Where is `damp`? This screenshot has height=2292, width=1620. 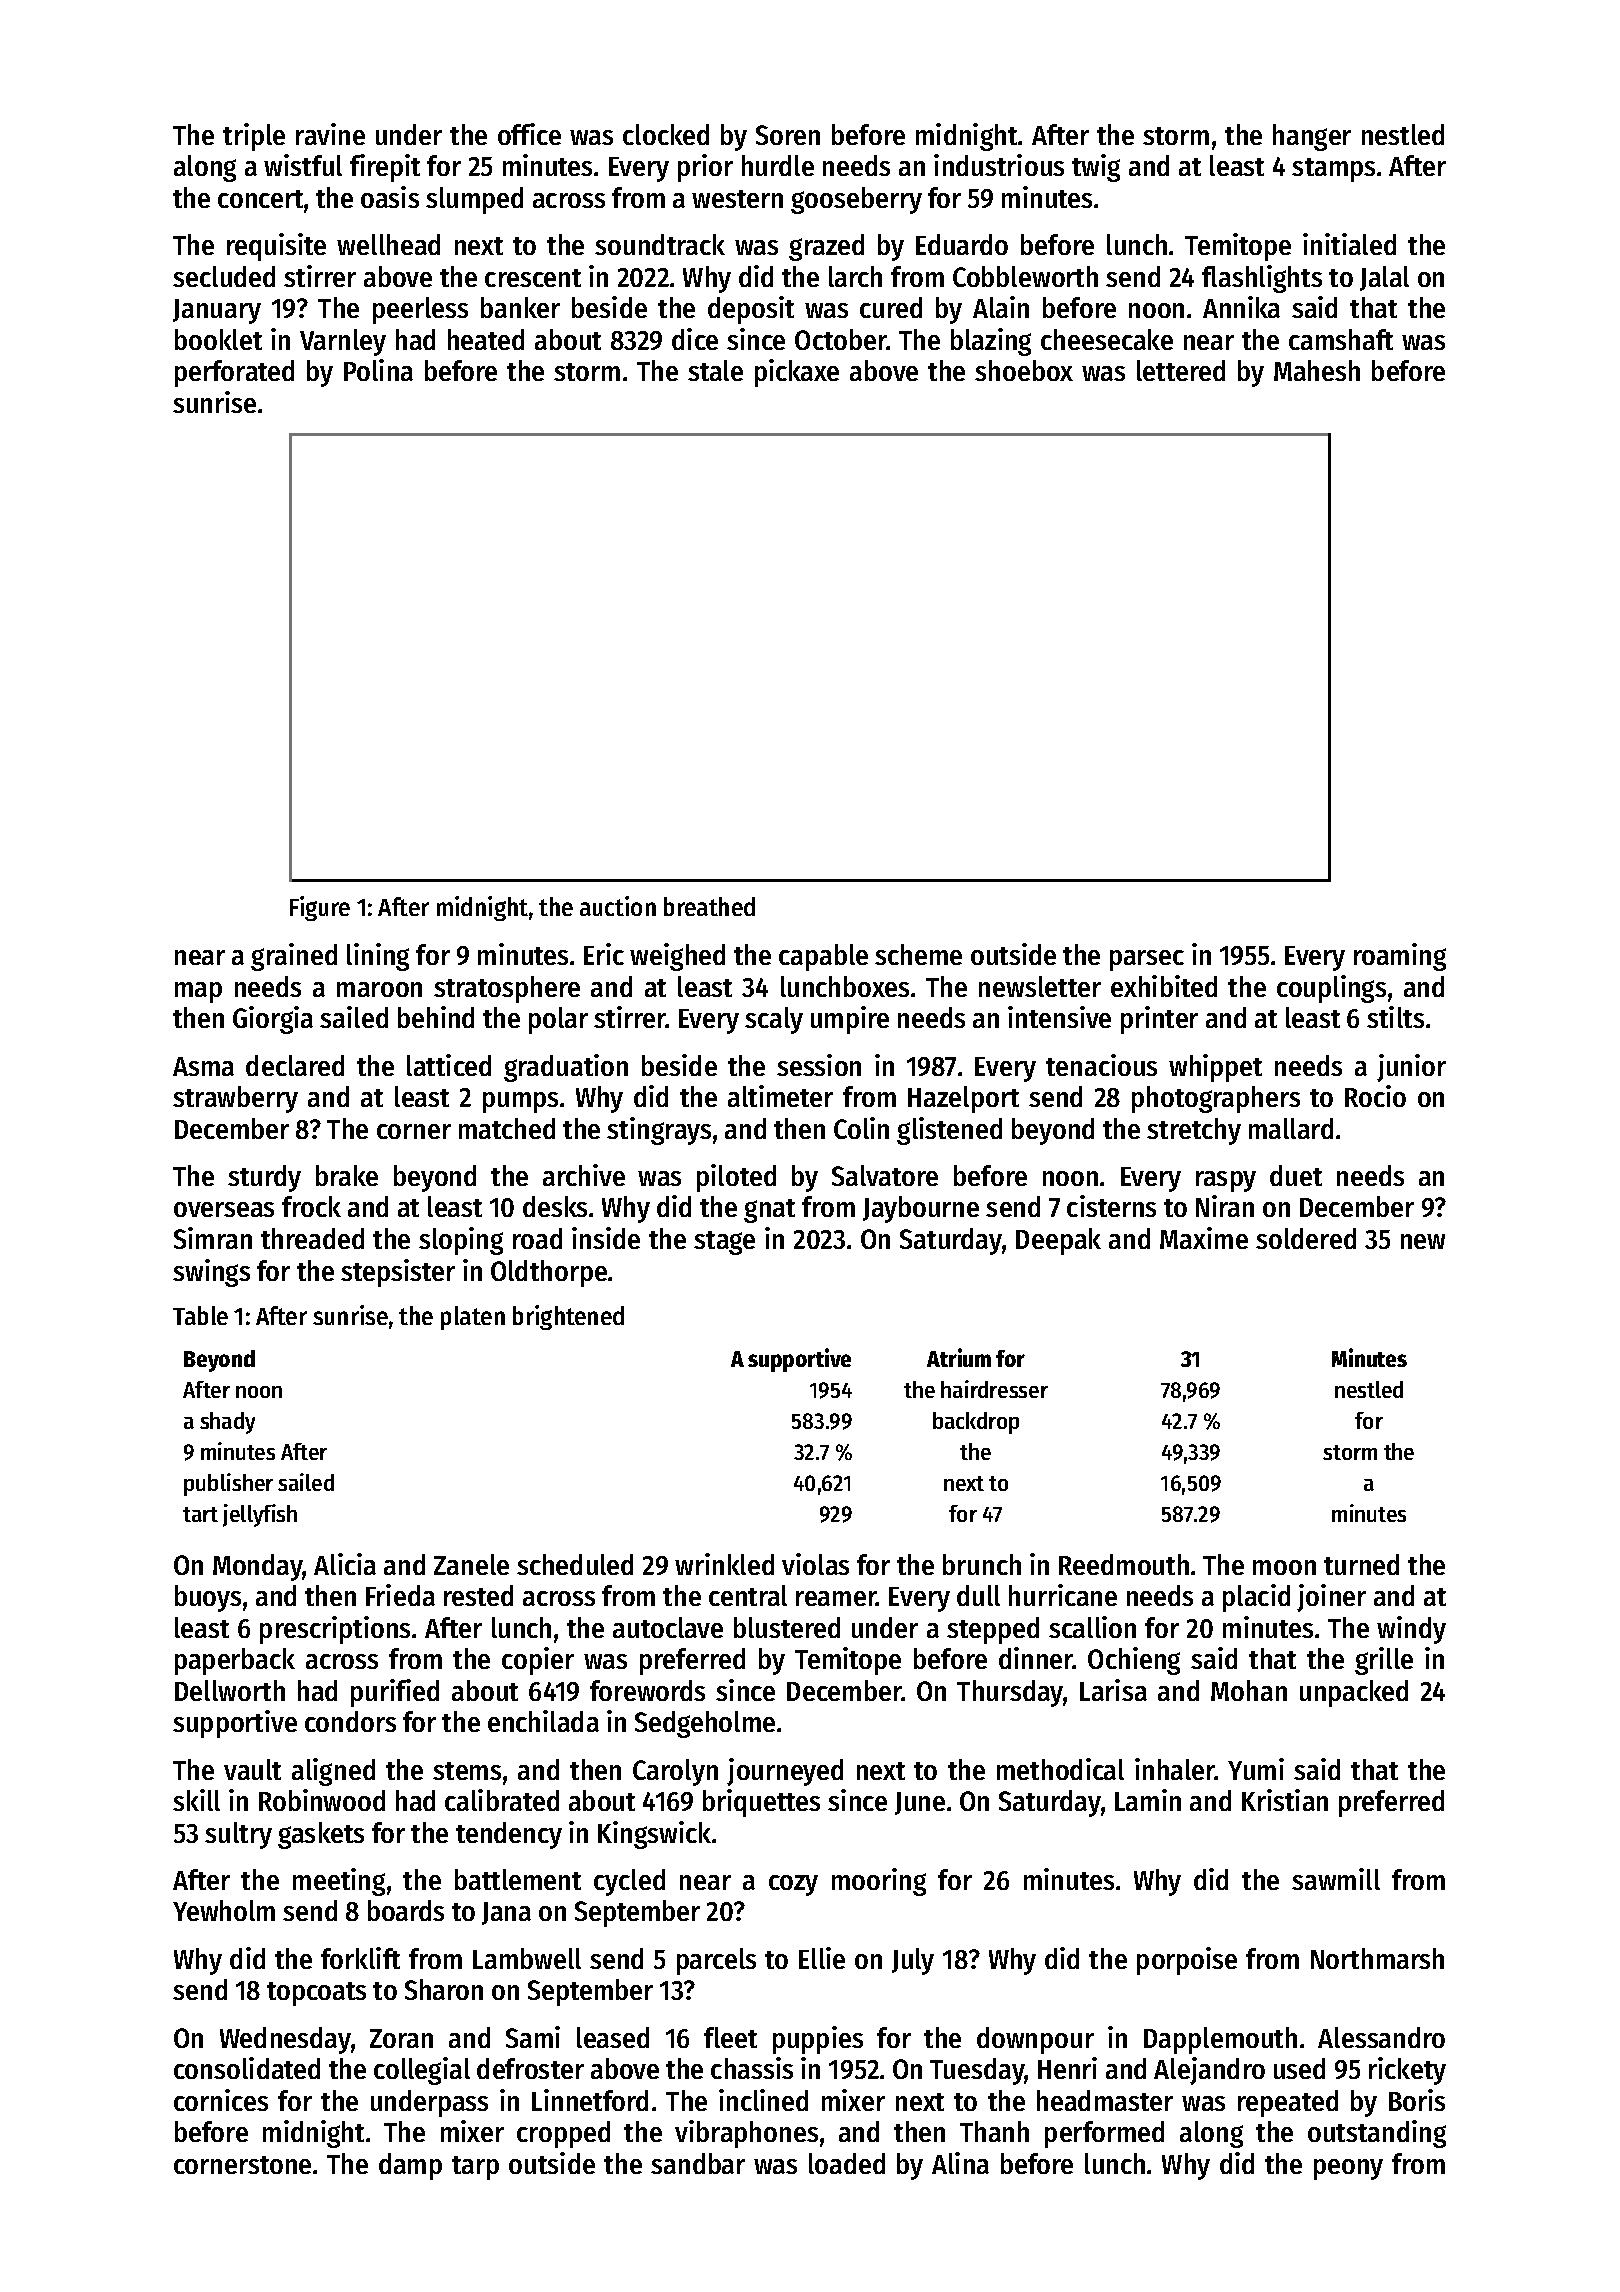
damp is located at coordinates (410, 2166).
